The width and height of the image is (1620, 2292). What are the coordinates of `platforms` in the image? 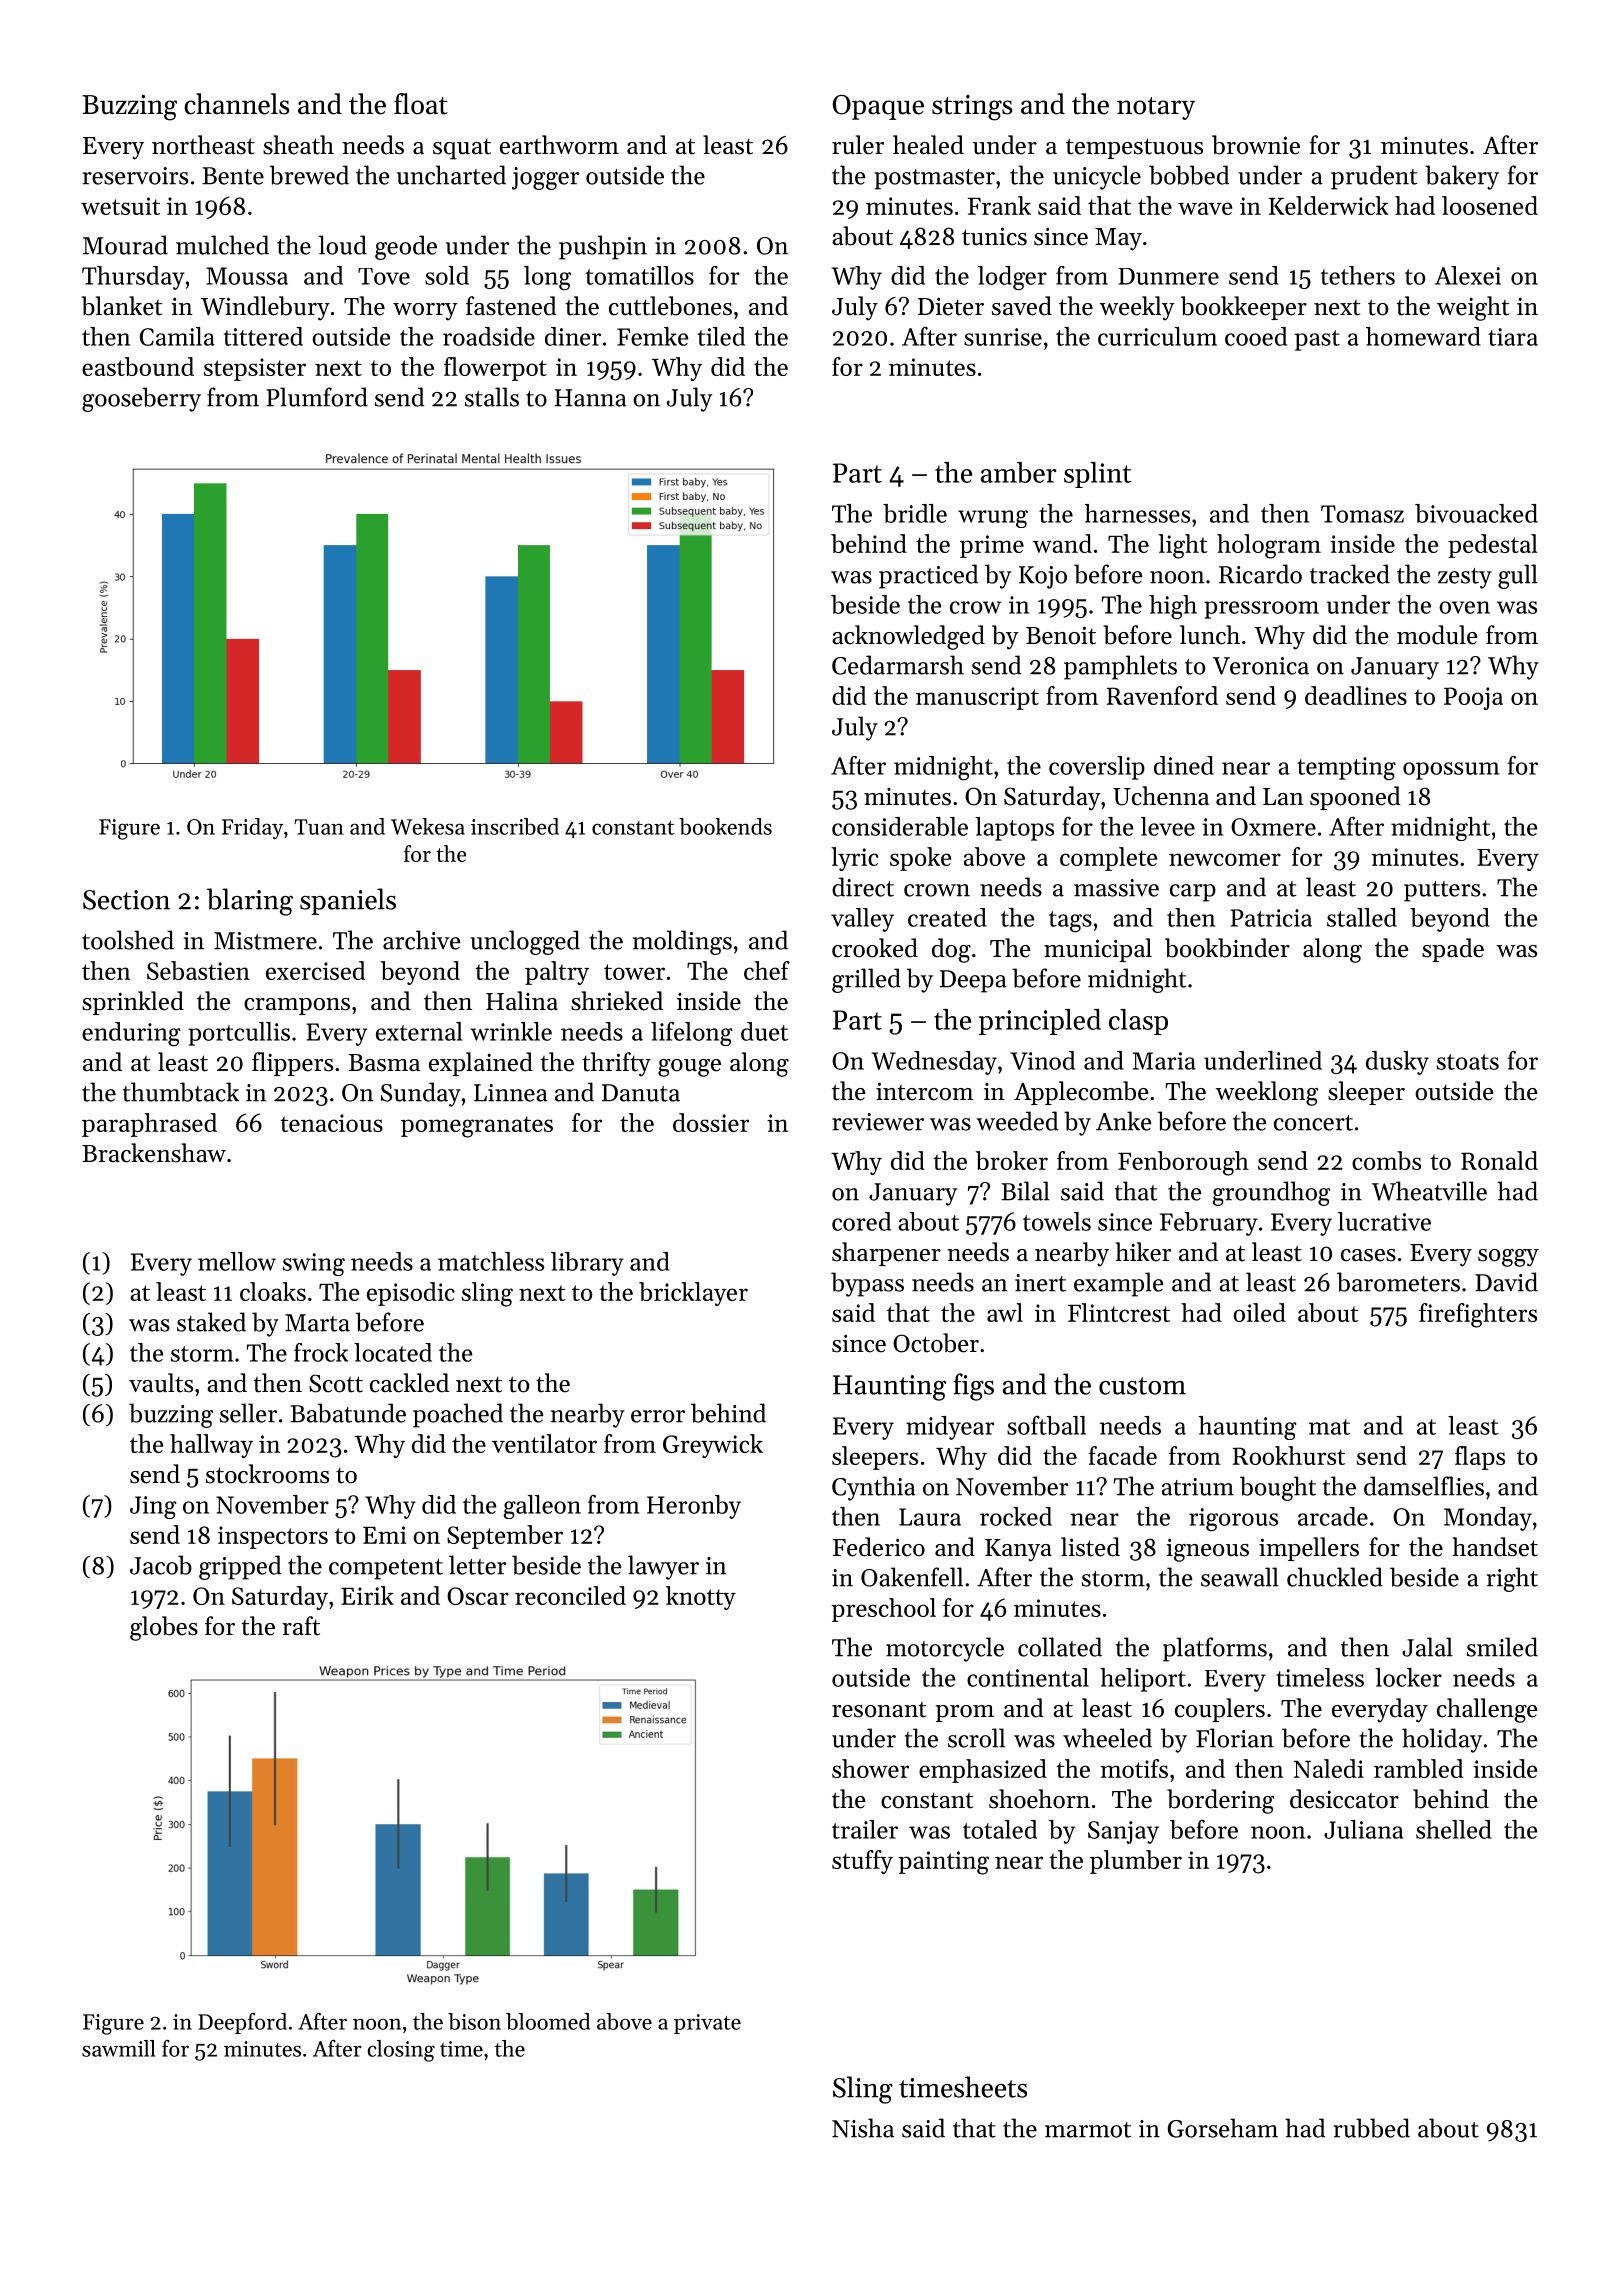 It's located at (1215, 1649).
